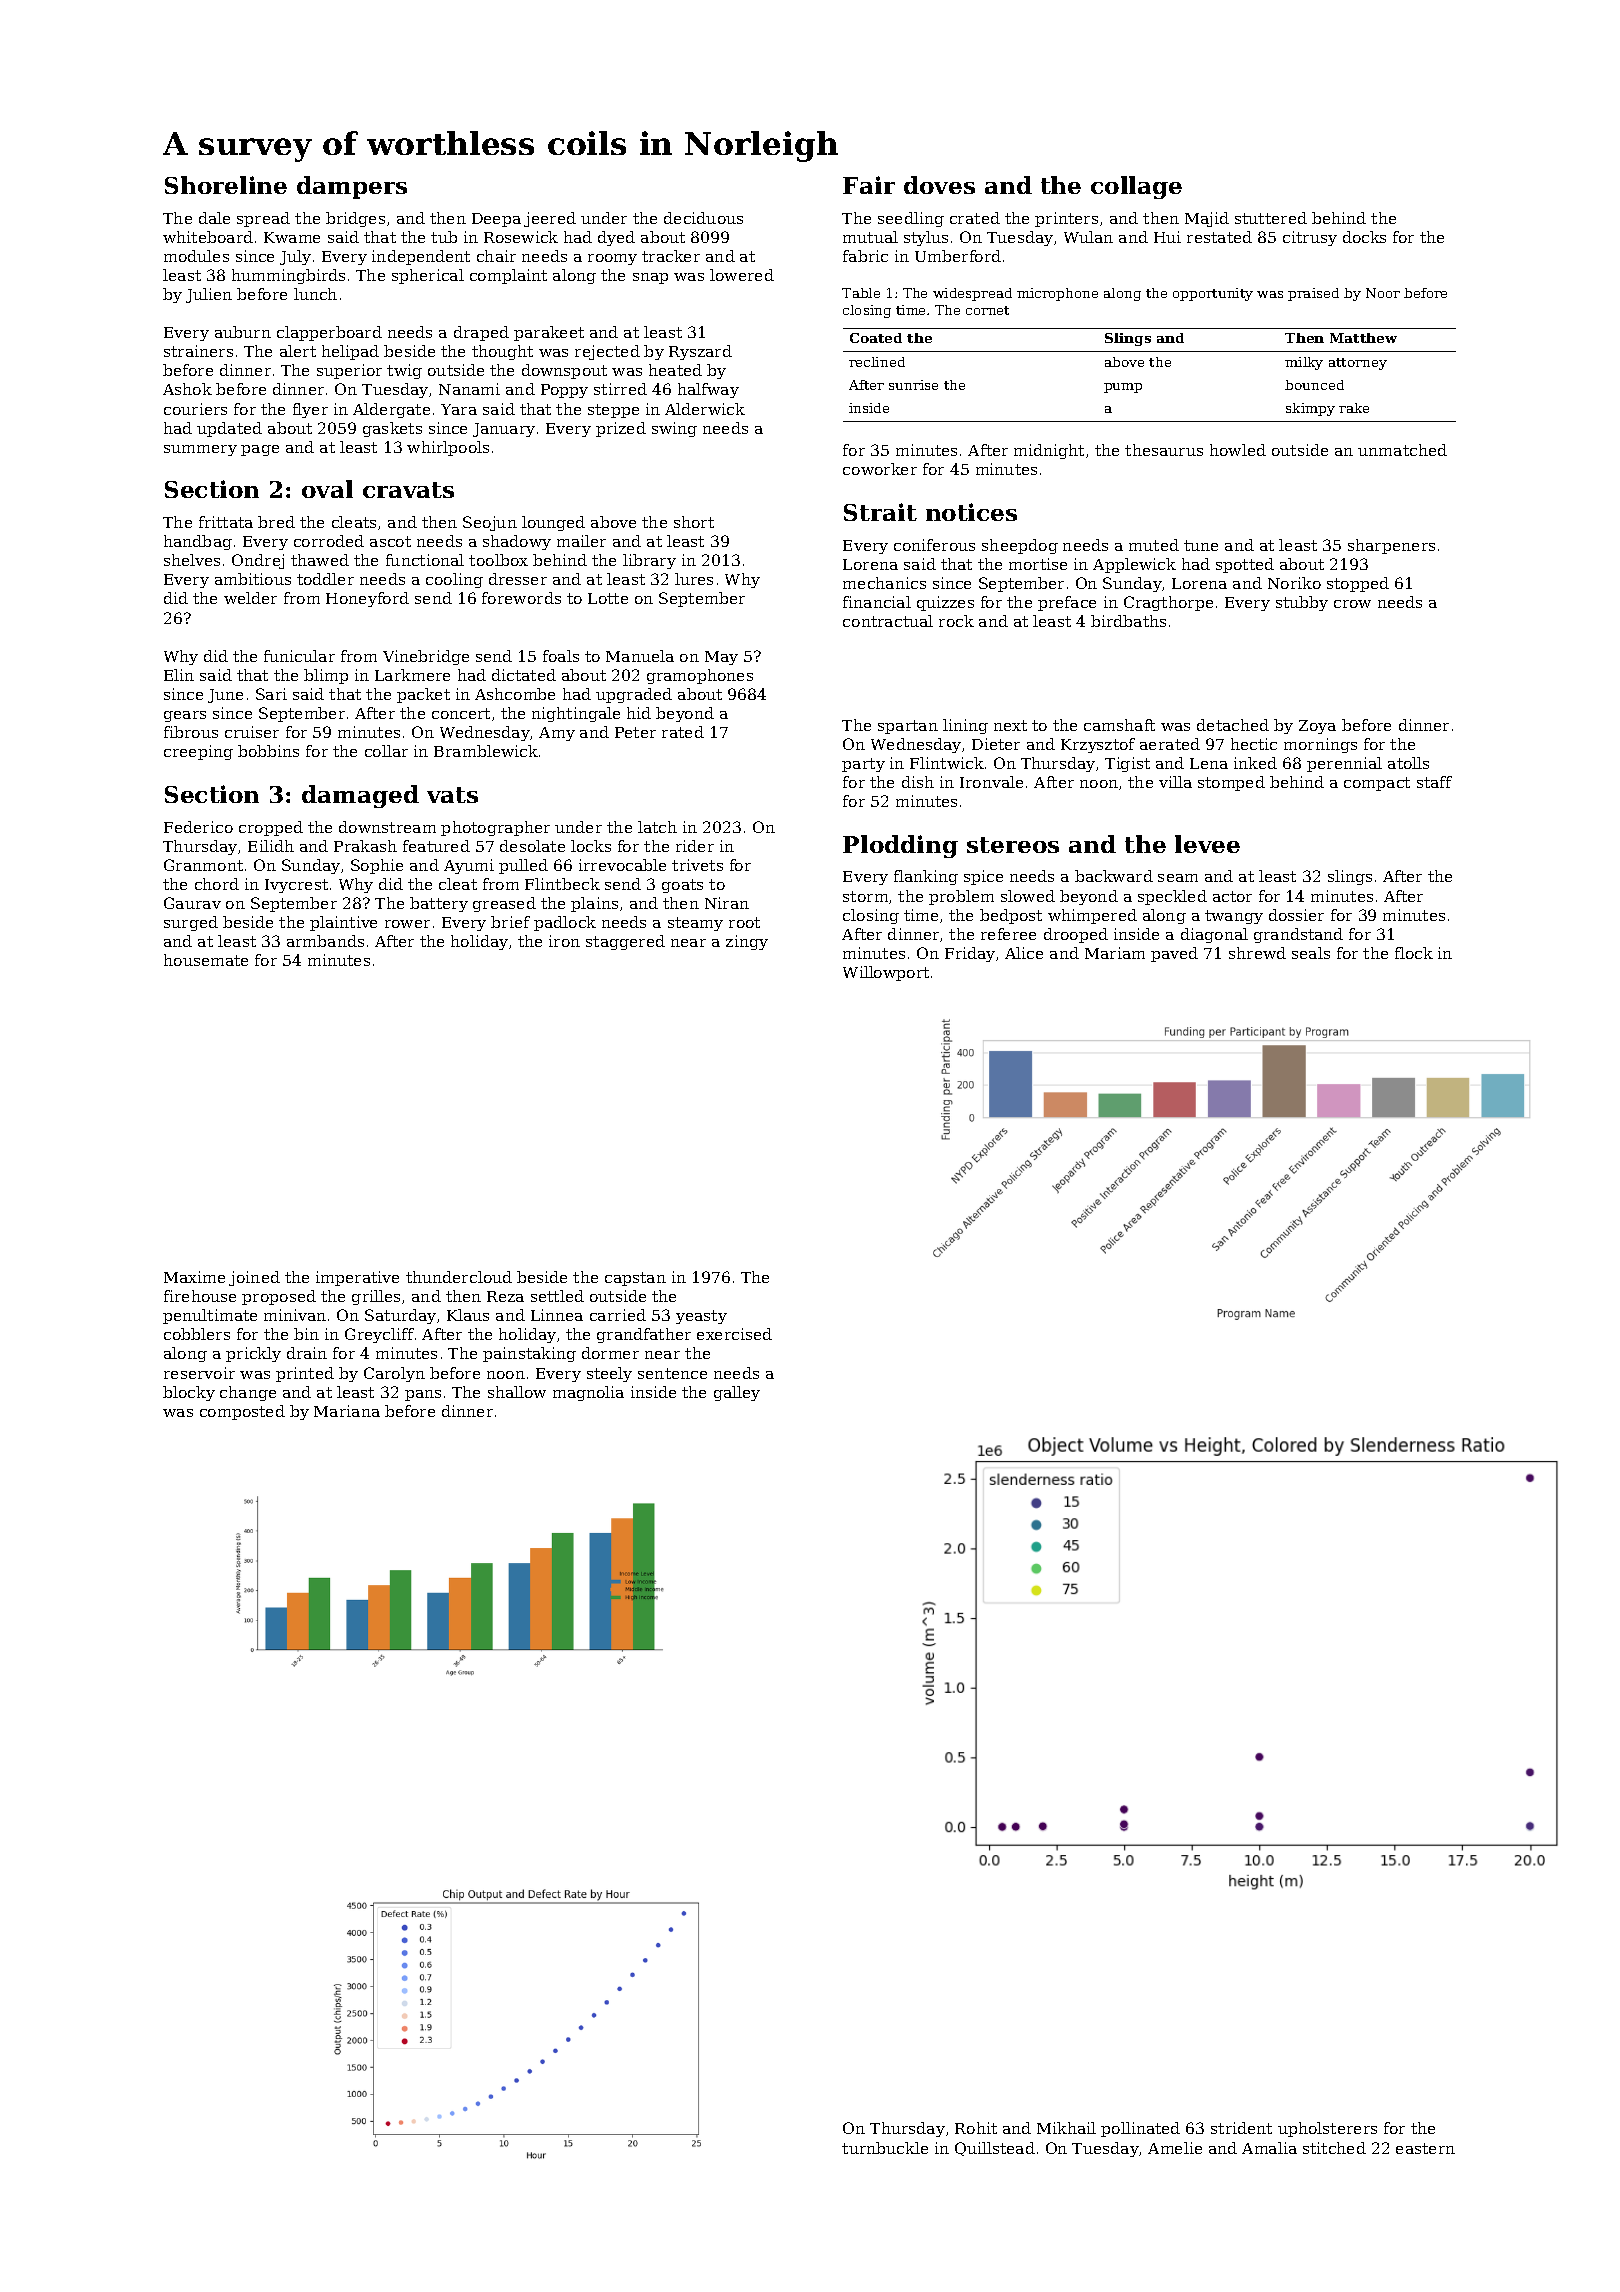 The height and width of the screenshot is (2292, 1620). What do you see at coordinates (194, 1277) in the screenshot?
I see `Maxime` at bounding box center [194, 1277].
